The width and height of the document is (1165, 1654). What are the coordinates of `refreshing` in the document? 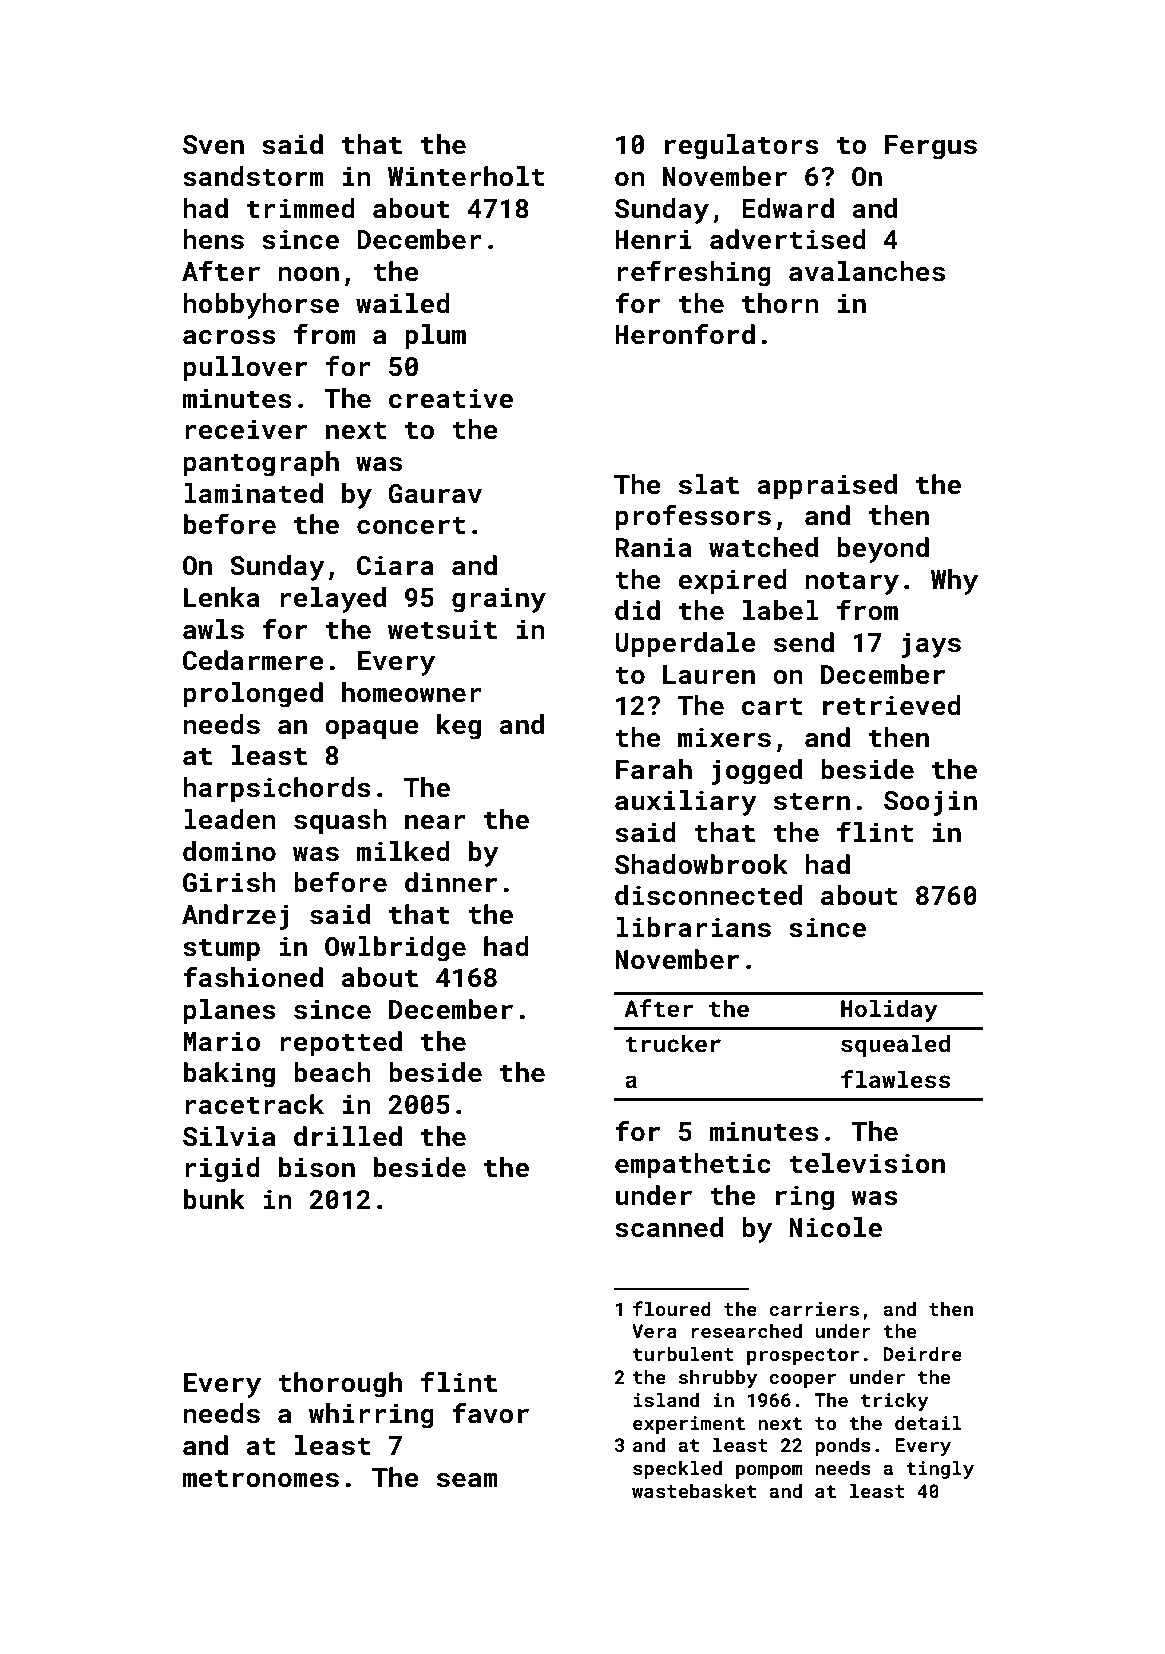 It's located at (694, 273).
